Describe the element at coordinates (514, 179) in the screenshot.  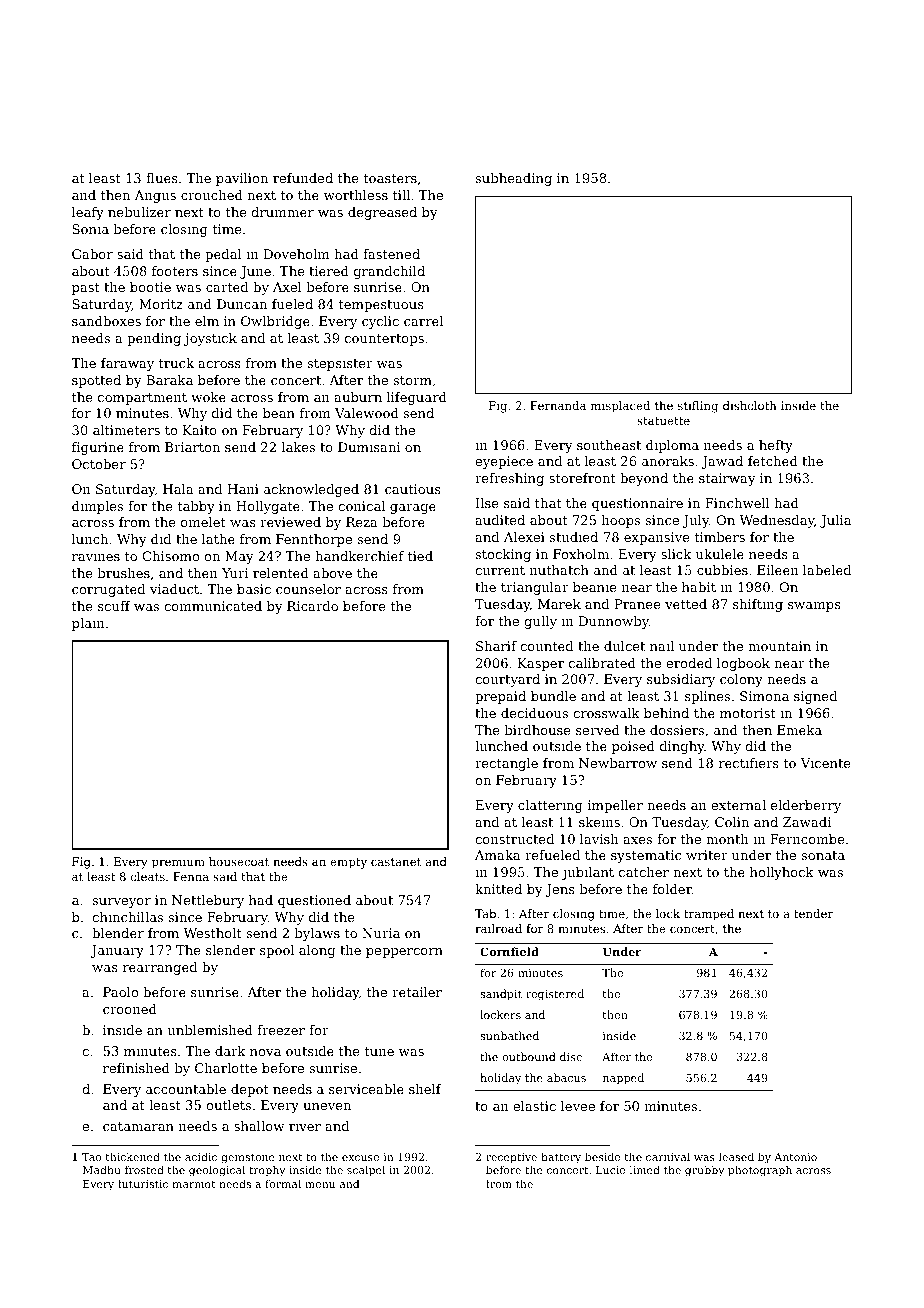
I see `subheading` at that location.
